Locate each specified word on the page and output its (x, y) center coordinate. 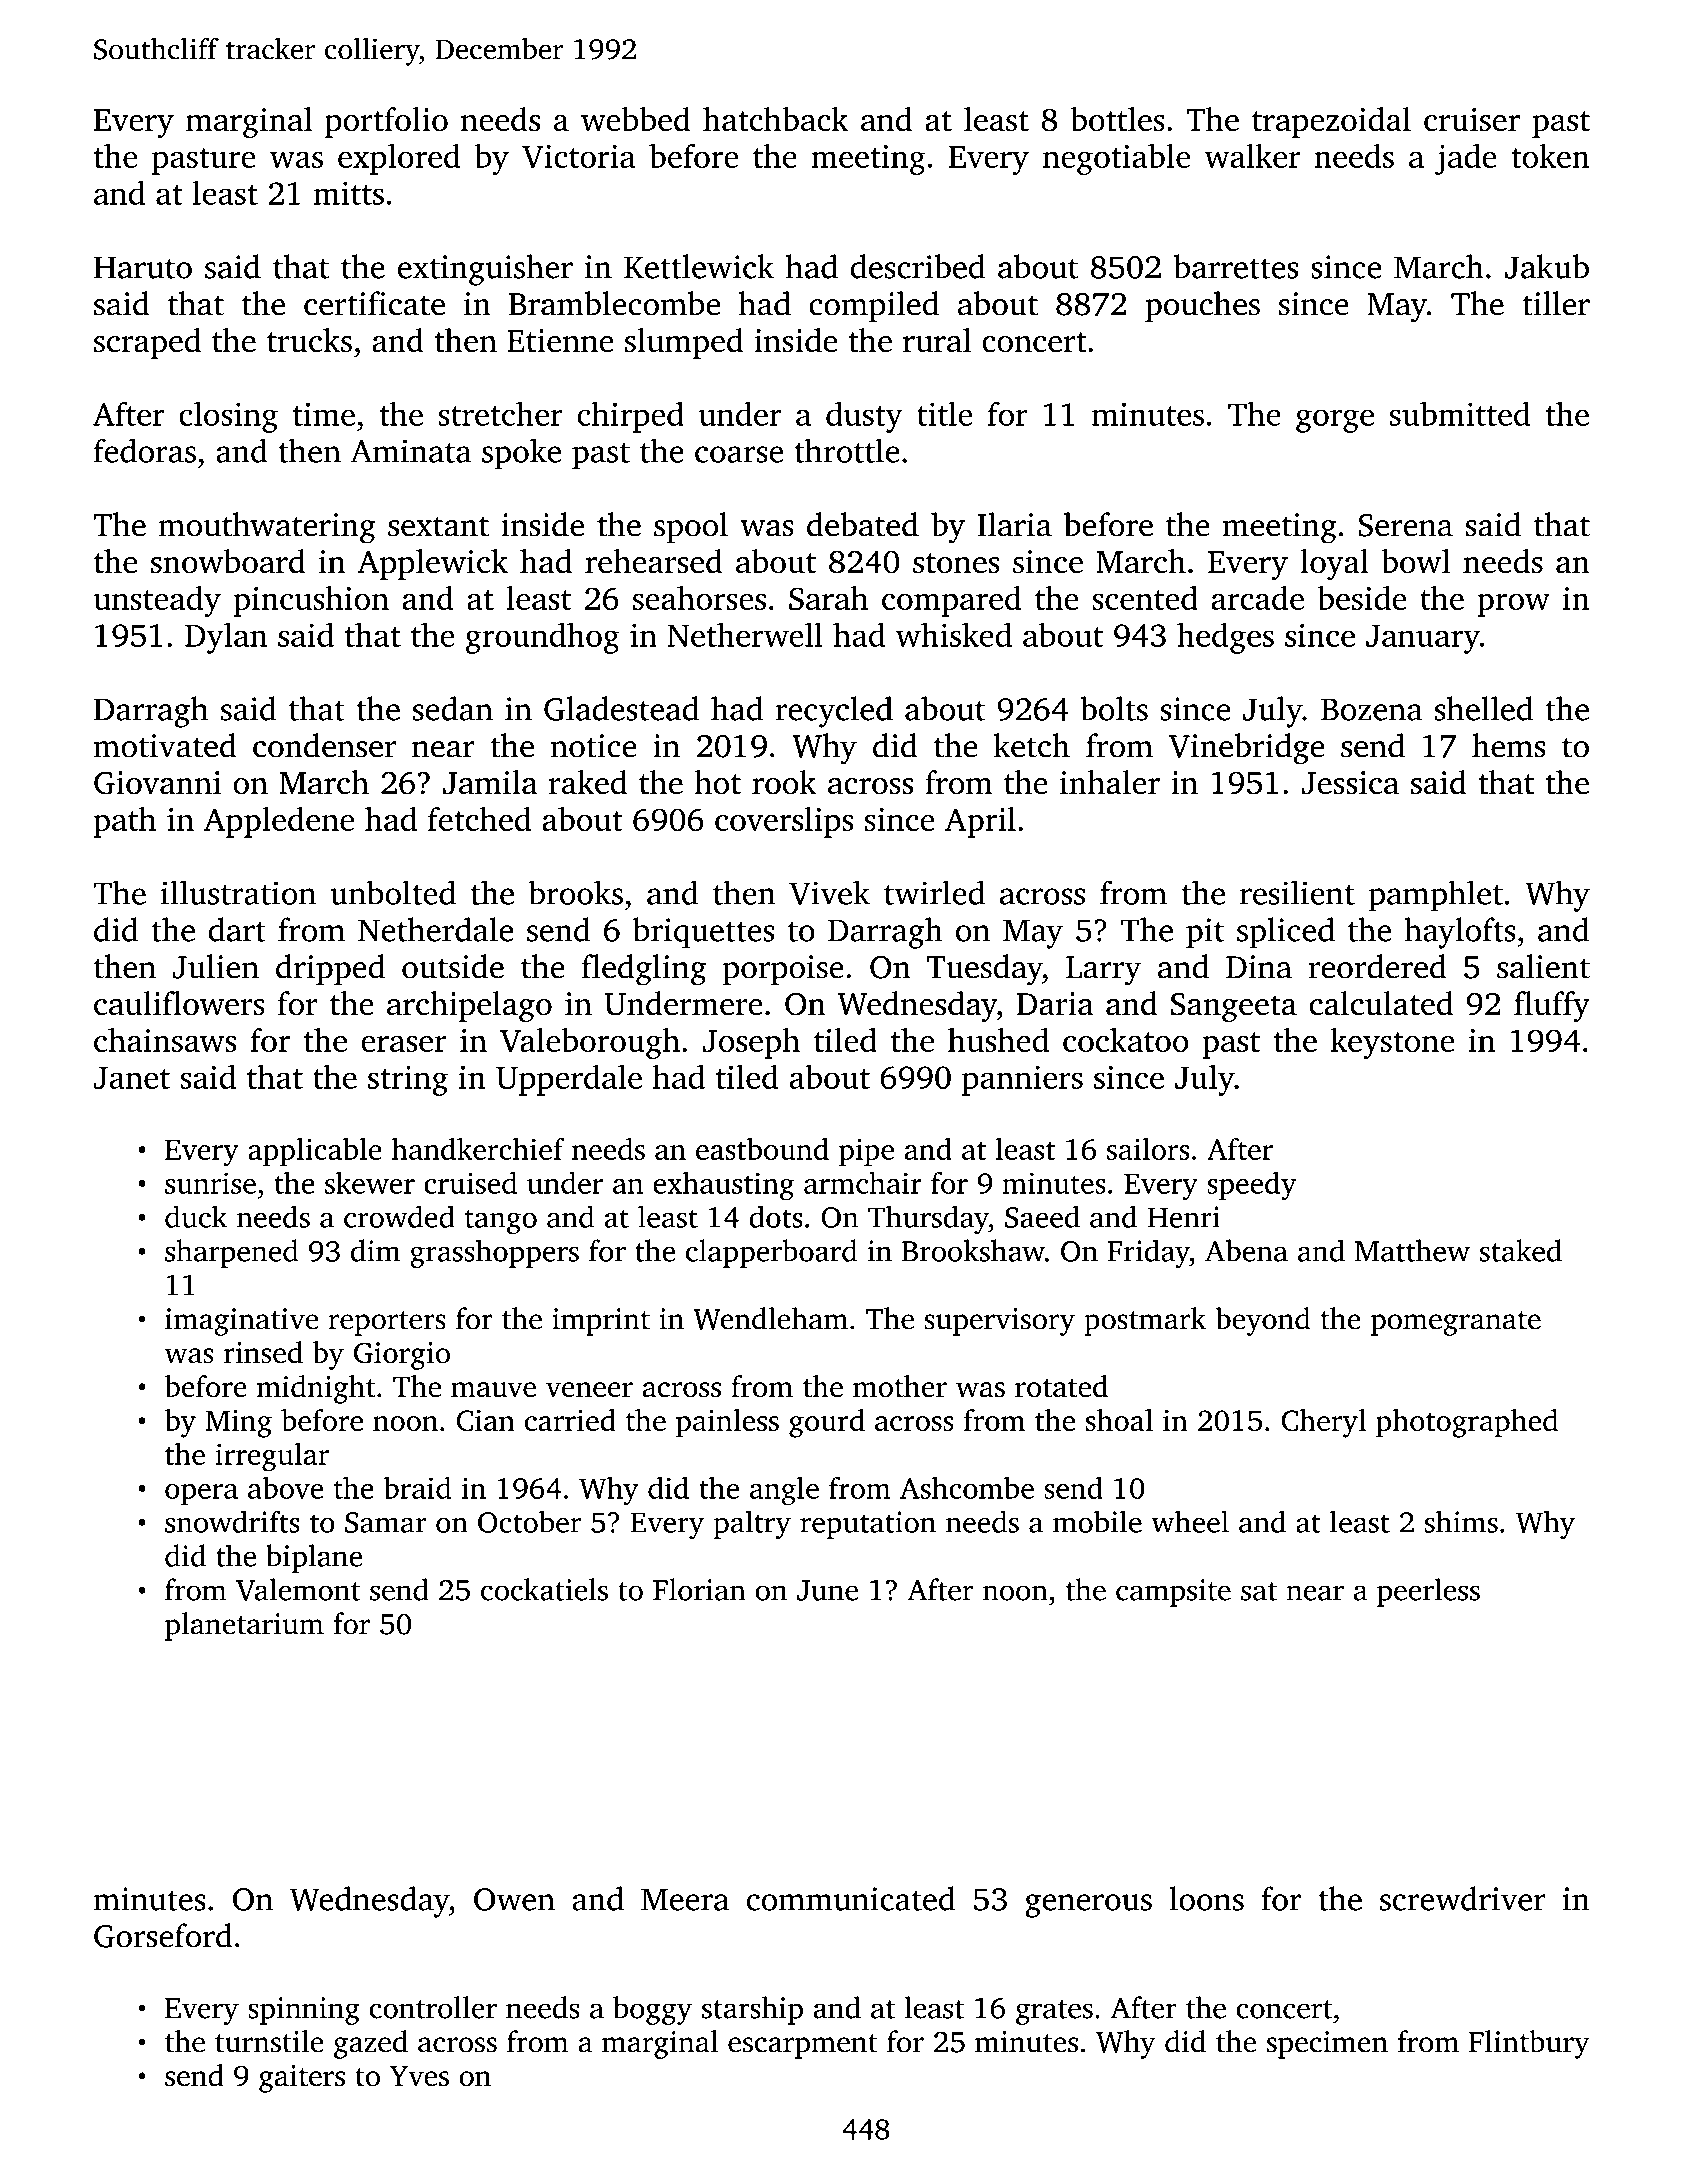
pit (1205, 933)
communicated (850, 1898)
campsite (1173, 1593)
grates (1054, 2012)
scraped (147, 343)
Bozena (1372, 709)
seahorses (699, 598)
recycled (834, 712)
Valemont (298, 1589)
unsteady (157, 601)
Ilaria (1015, 524)
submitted (1460, 413)
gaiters (302, 2079)
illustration (238, 892)
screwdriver (1463, 1898)
